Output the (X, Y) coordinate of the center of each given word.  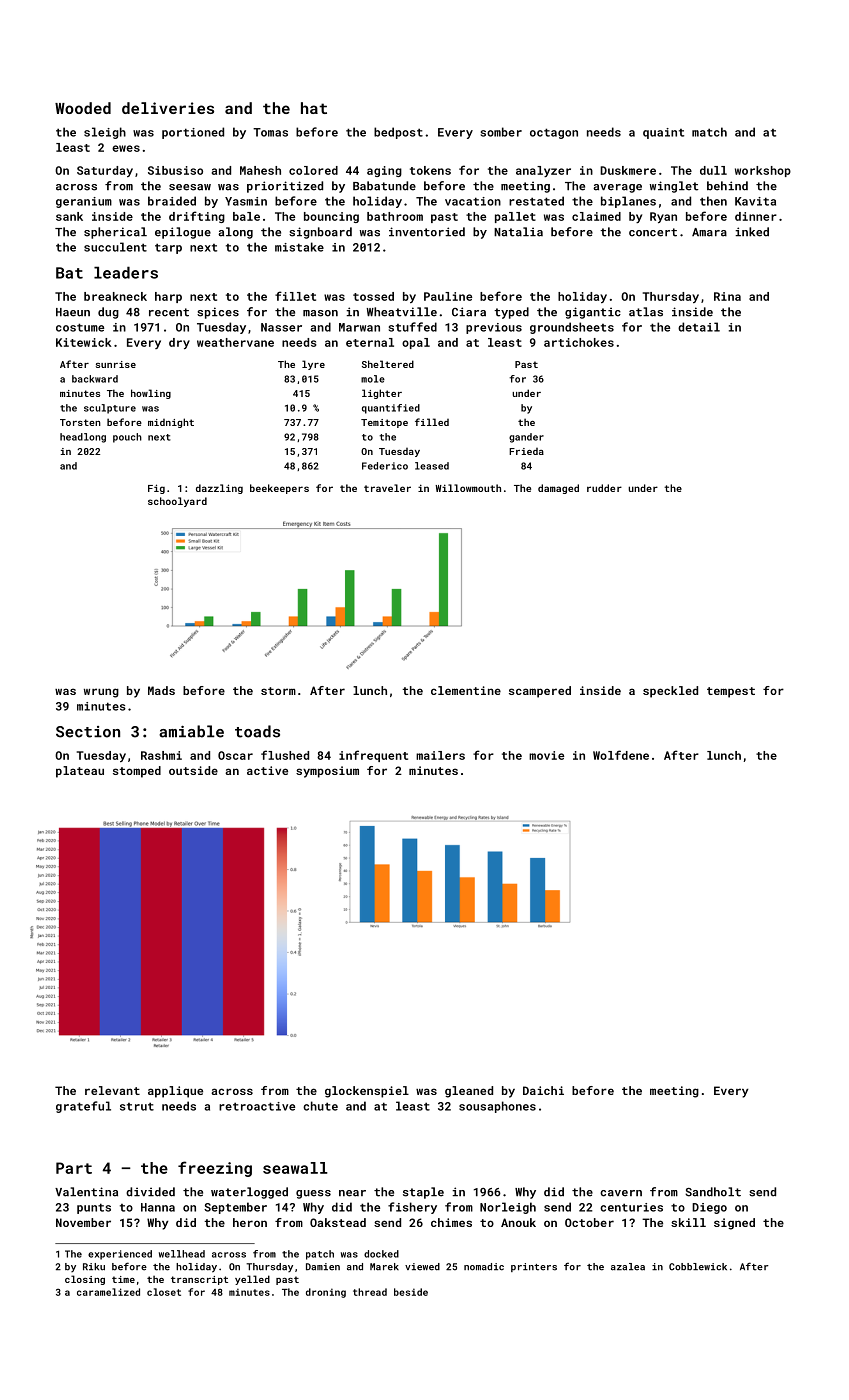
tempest (731, 692)
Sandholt (713, 1192)
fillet (295, 296)
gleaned (469, 1092)
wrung (101, 693)
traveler (387, 488)
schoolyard (177, 502)
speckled (670, 692)
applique (175, 1092)
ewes (126, 148)
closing (85, 1280)
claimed (596, 216)
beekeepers (279, 489)
